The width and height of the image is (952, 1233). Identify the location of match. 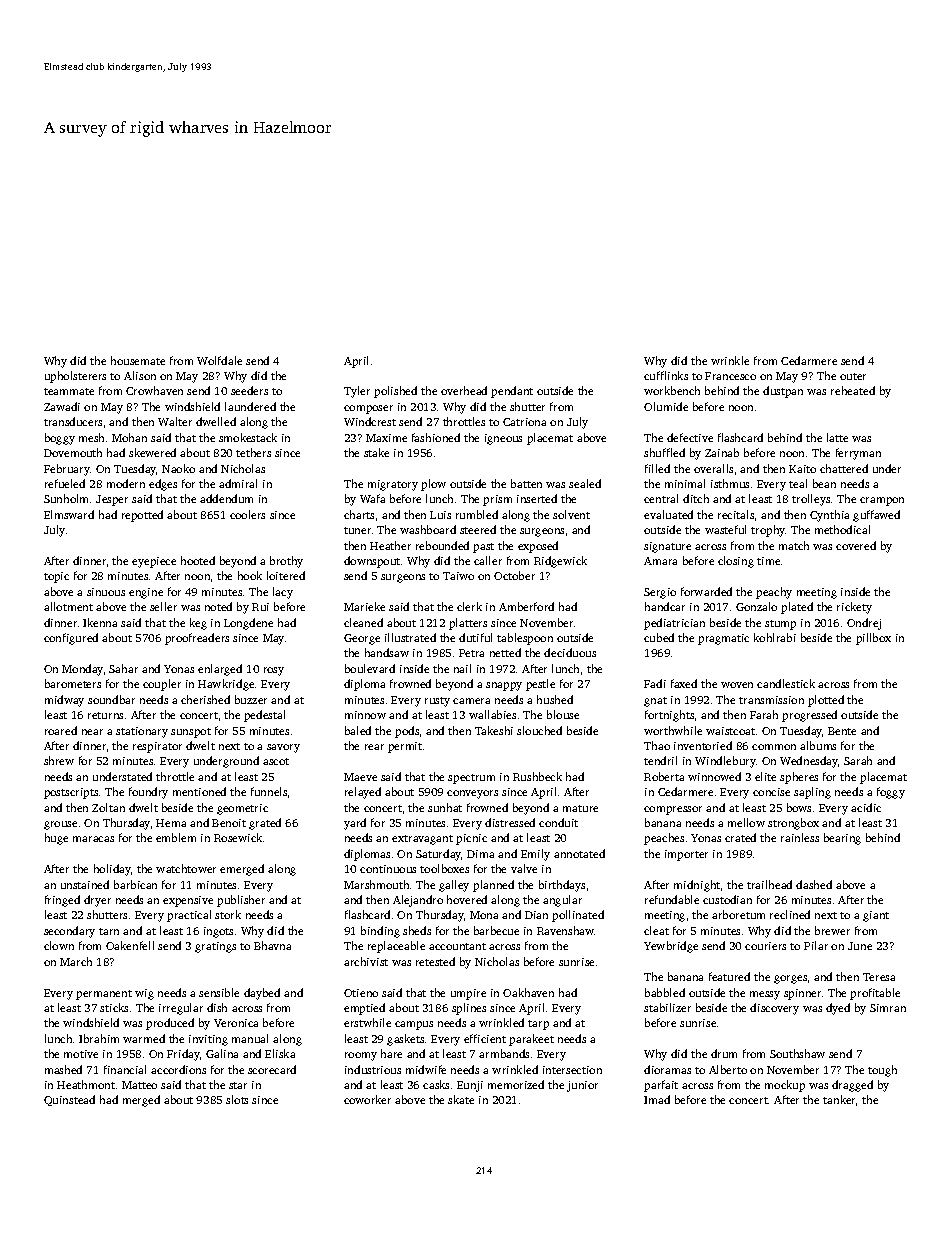
(794, 545).
